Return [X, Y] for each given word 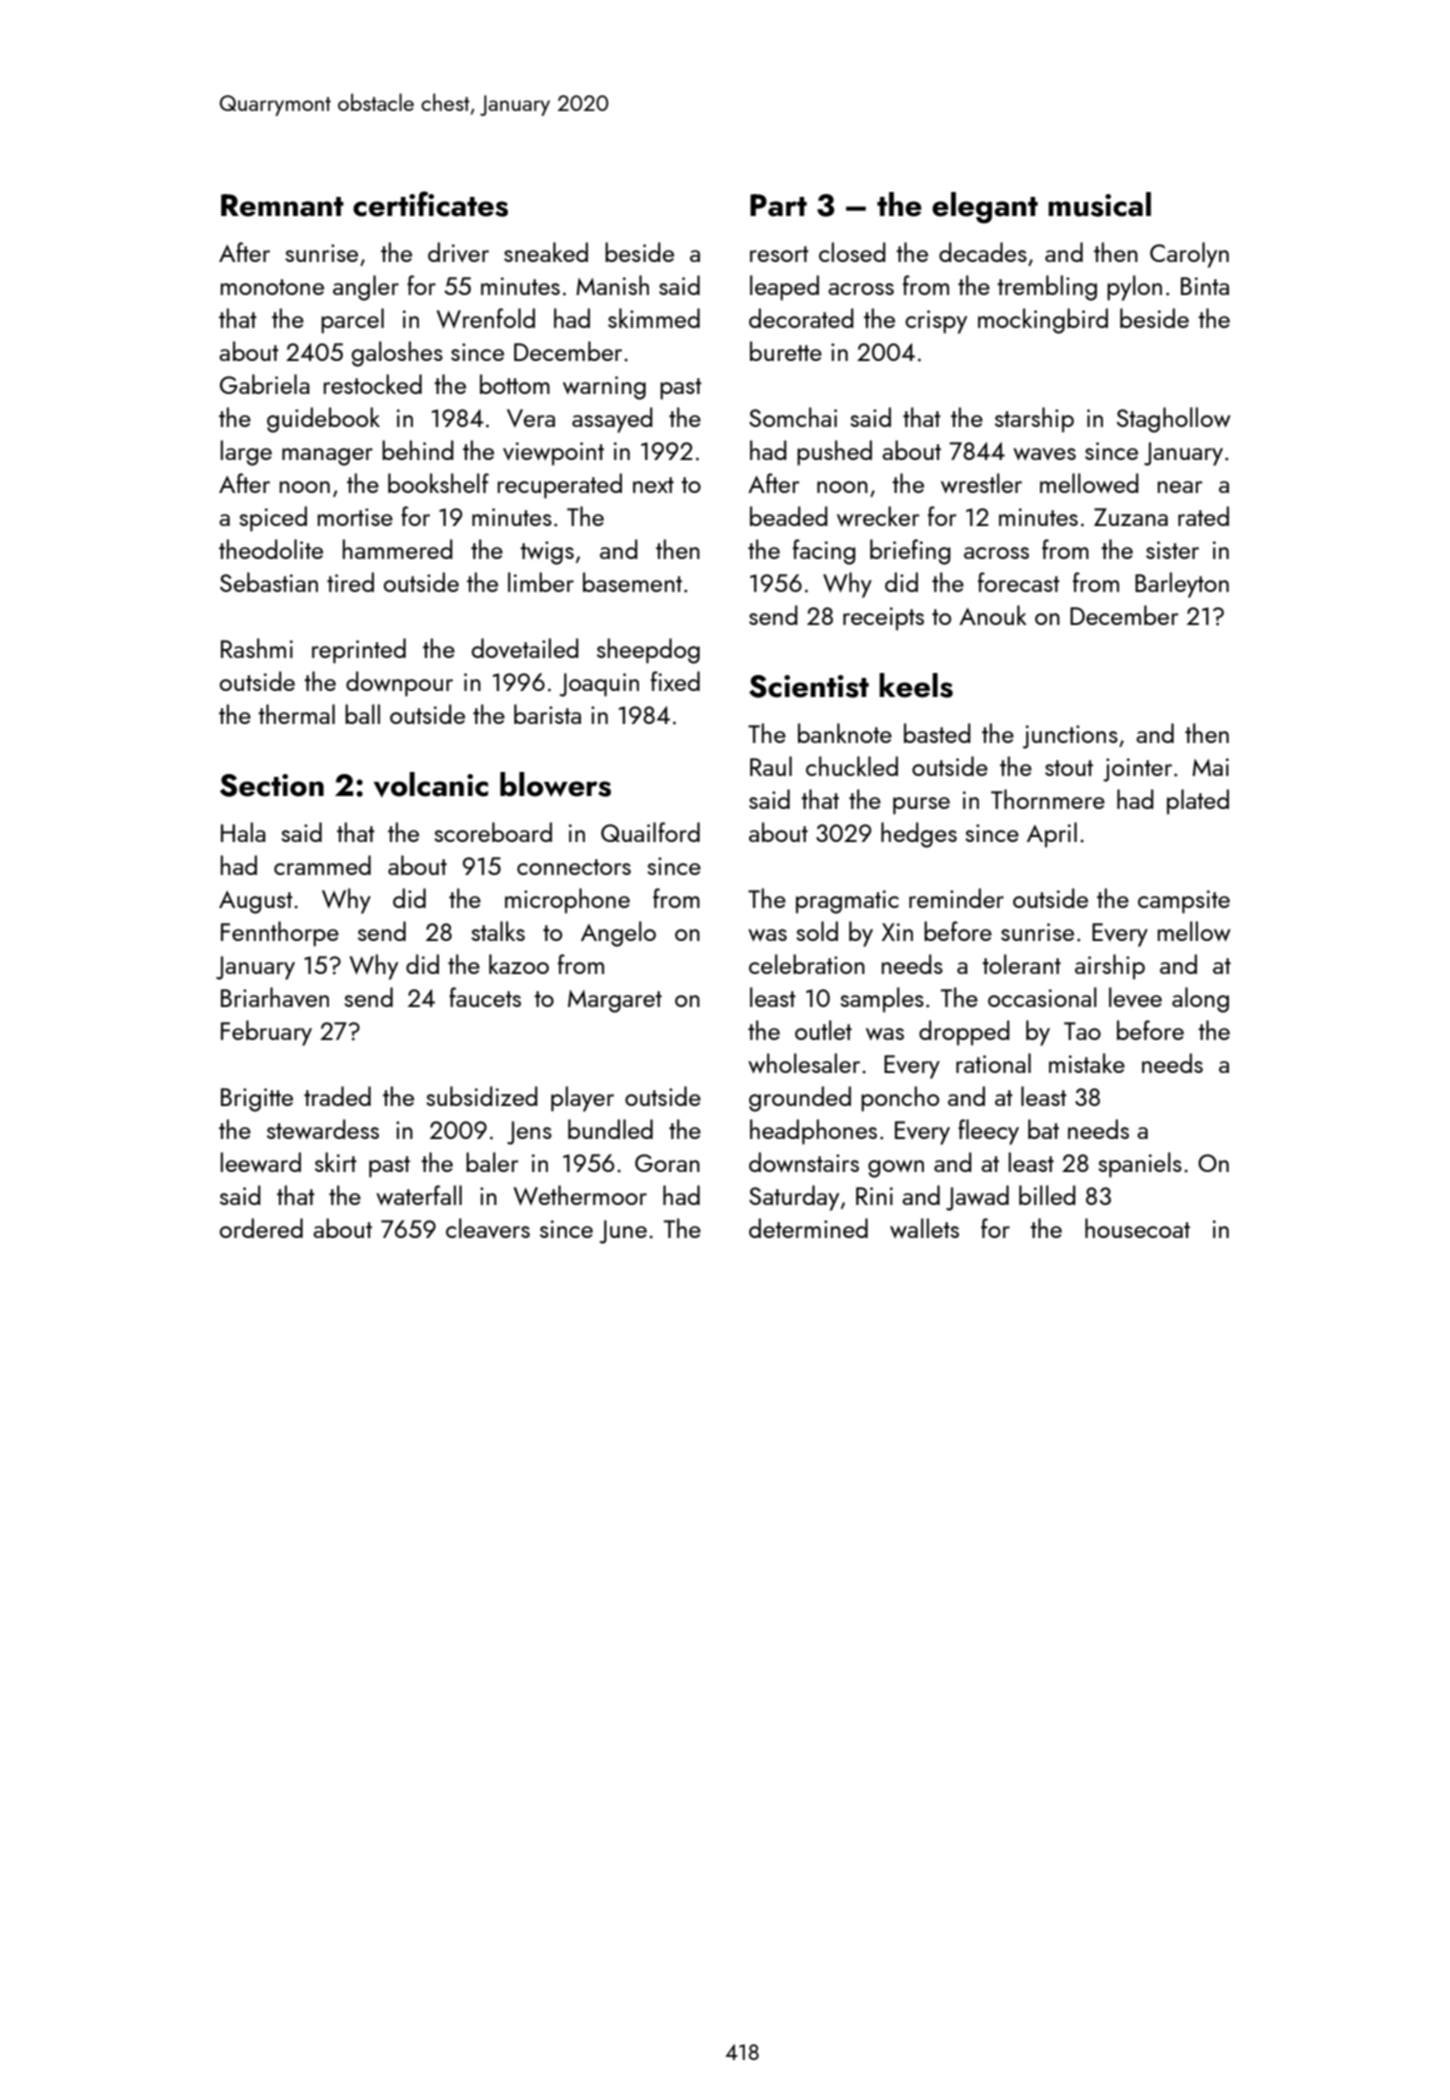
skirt [336, 1162]
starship [1034, 420]
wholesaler [804, 1063]
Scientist [809, 686]
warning [604, 388]
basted [937, 733]
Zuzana [1131, 517]
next [653, 485]
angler [366, 288]
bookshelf [438, 483]
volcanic [431, 784]
